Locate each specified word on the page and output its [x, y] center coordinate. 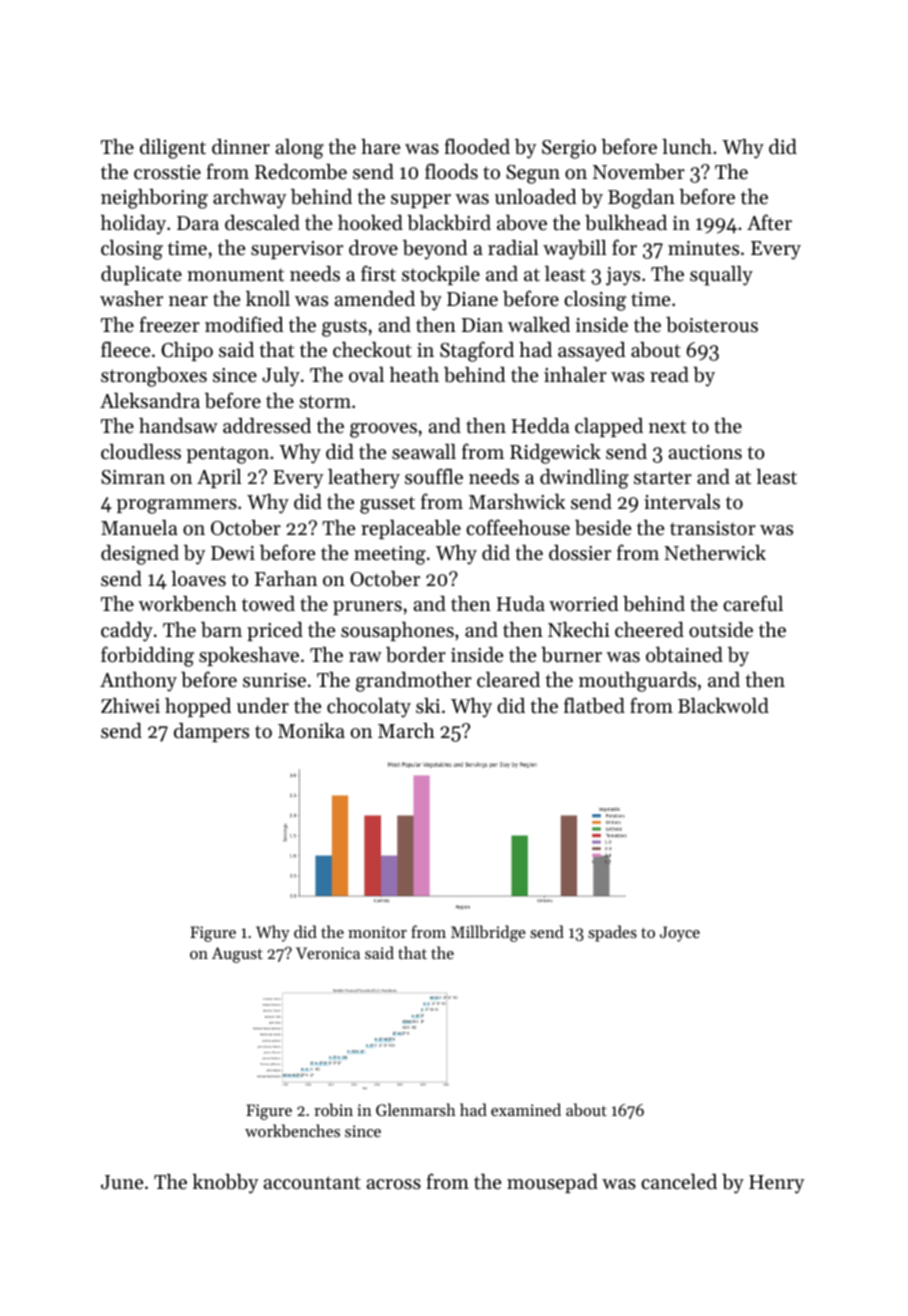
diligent [173, 149]
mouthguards [637, 682]
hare [380, 147]
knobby [225, 1184]
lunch [687, 147]
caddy [127, 632]
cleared [508, 680]
